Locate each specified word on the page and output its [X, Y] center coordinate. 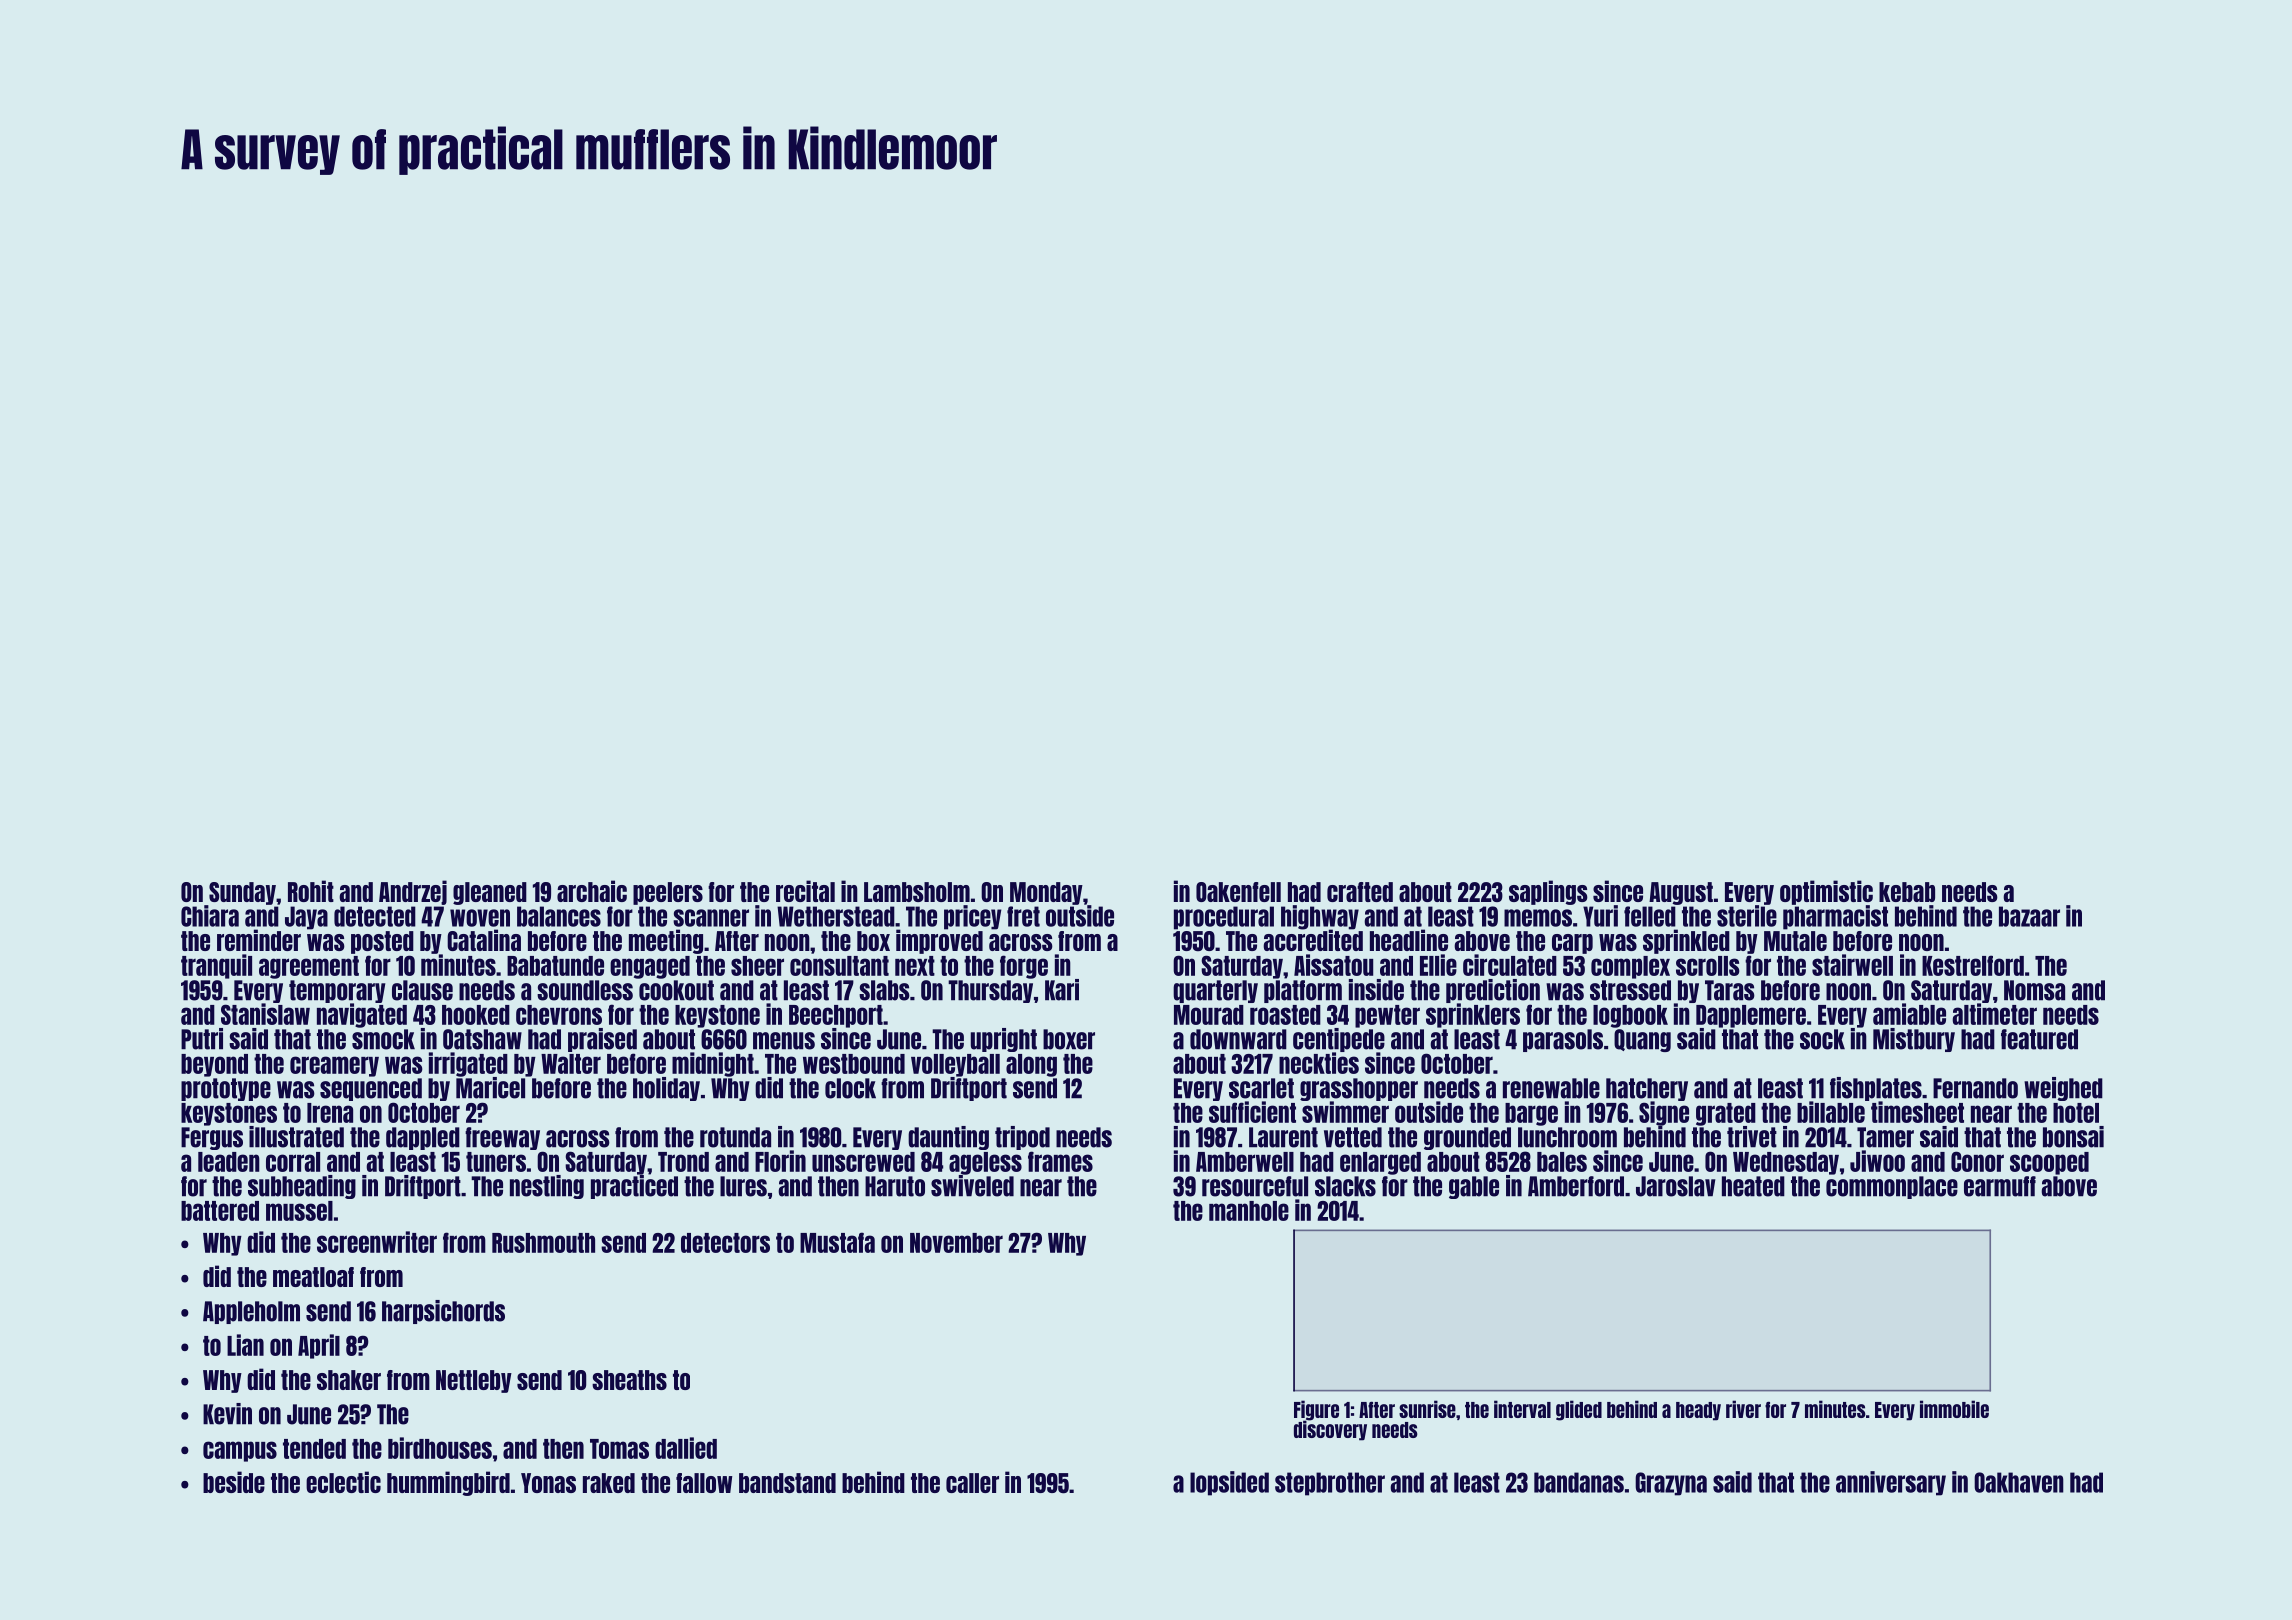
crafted [1360, 892]
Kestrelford [1973, 965]
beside [234, 1482]
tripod [1022, 1138]
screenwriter [377, 1242]
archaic [592, 891]
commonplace [1892, 1187]
